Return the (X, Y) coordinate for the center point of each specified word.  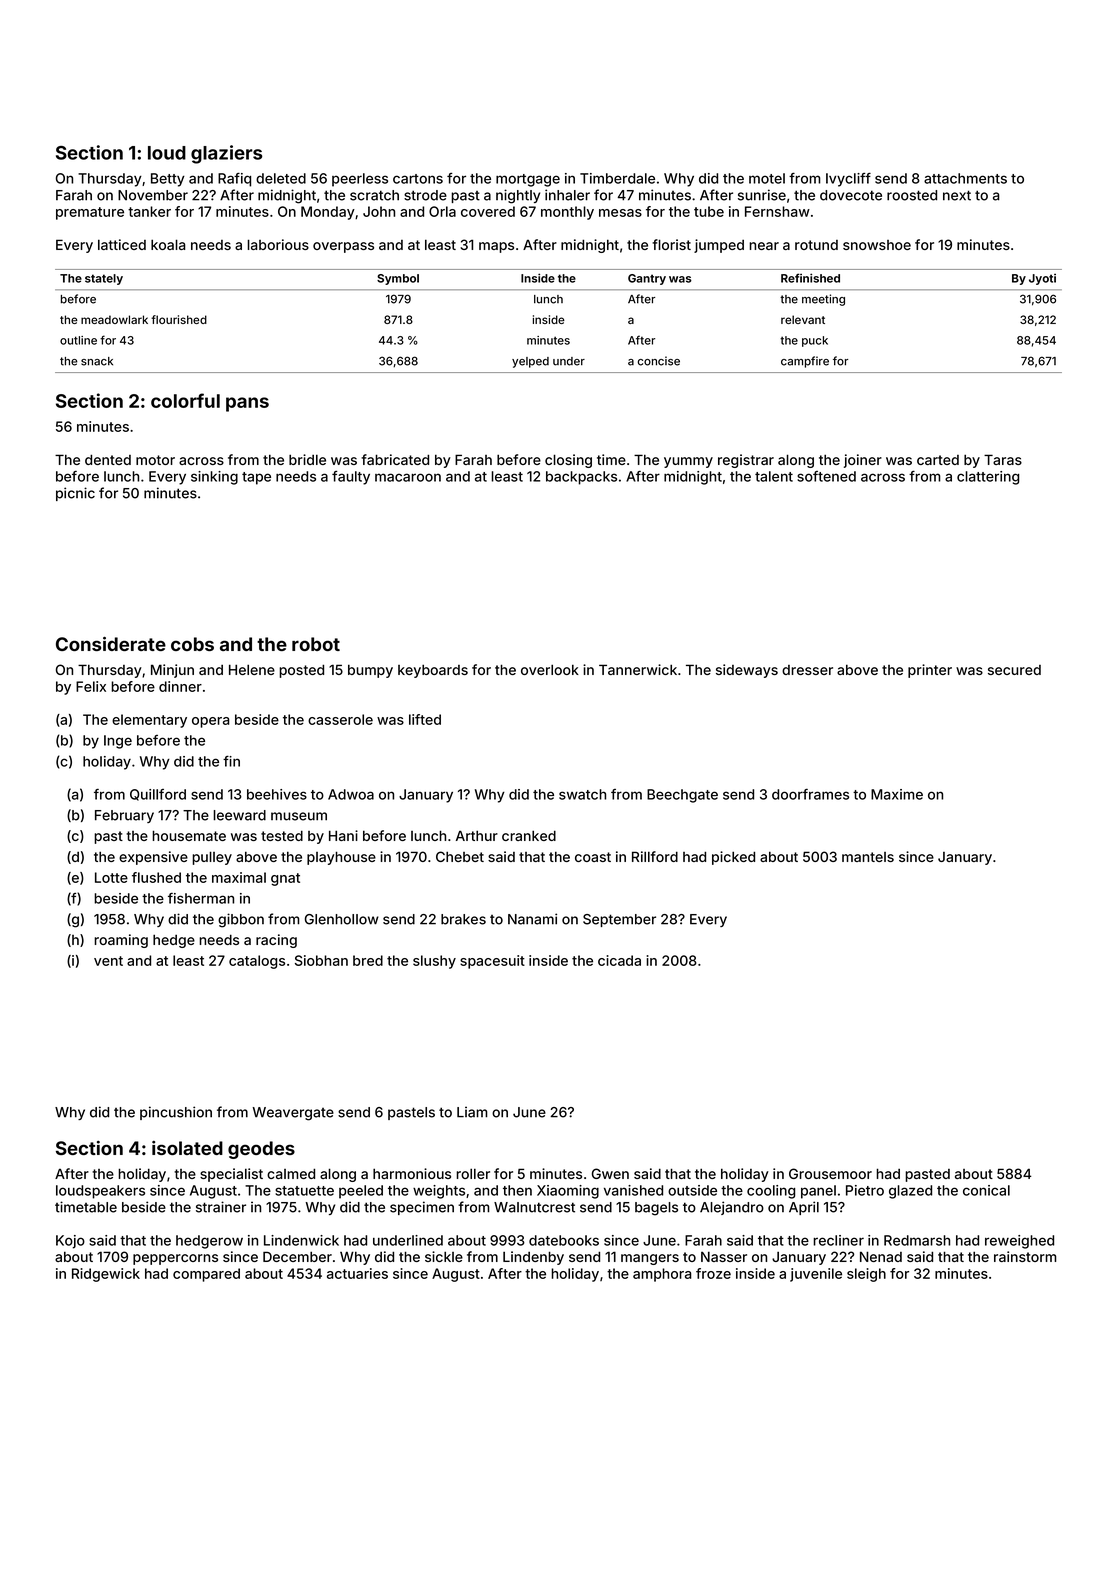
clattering (988, 478)
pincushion (176, 1113)
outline (78, 340)
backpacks (581, 478)
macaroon (408, 477)
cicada (619, 960)
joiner (863, 461)
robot (316, 644)
